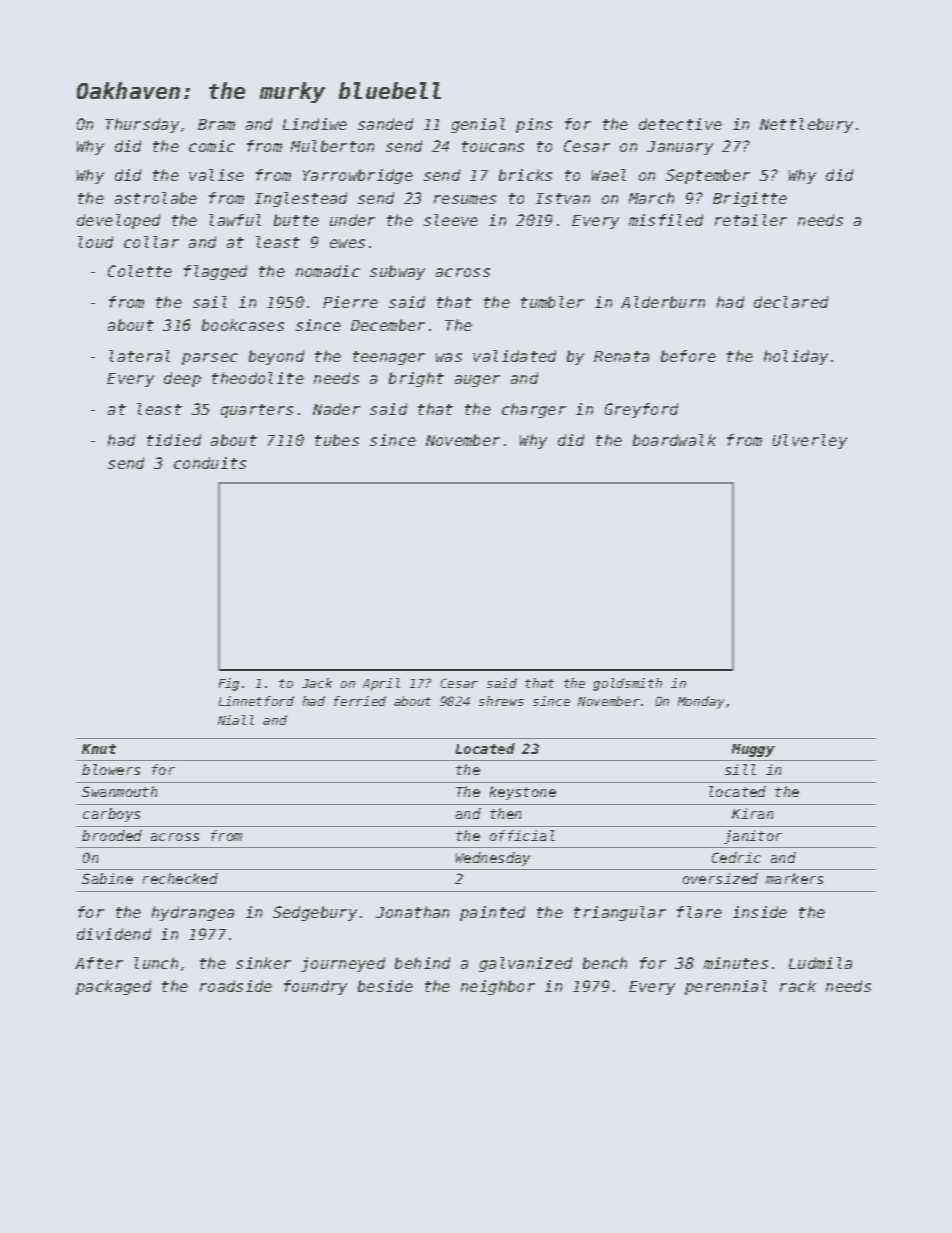 The height and width of the document is (1233, 952). Describe the element at coordinates (534, 125) in the document. I see `pins` at that location.
